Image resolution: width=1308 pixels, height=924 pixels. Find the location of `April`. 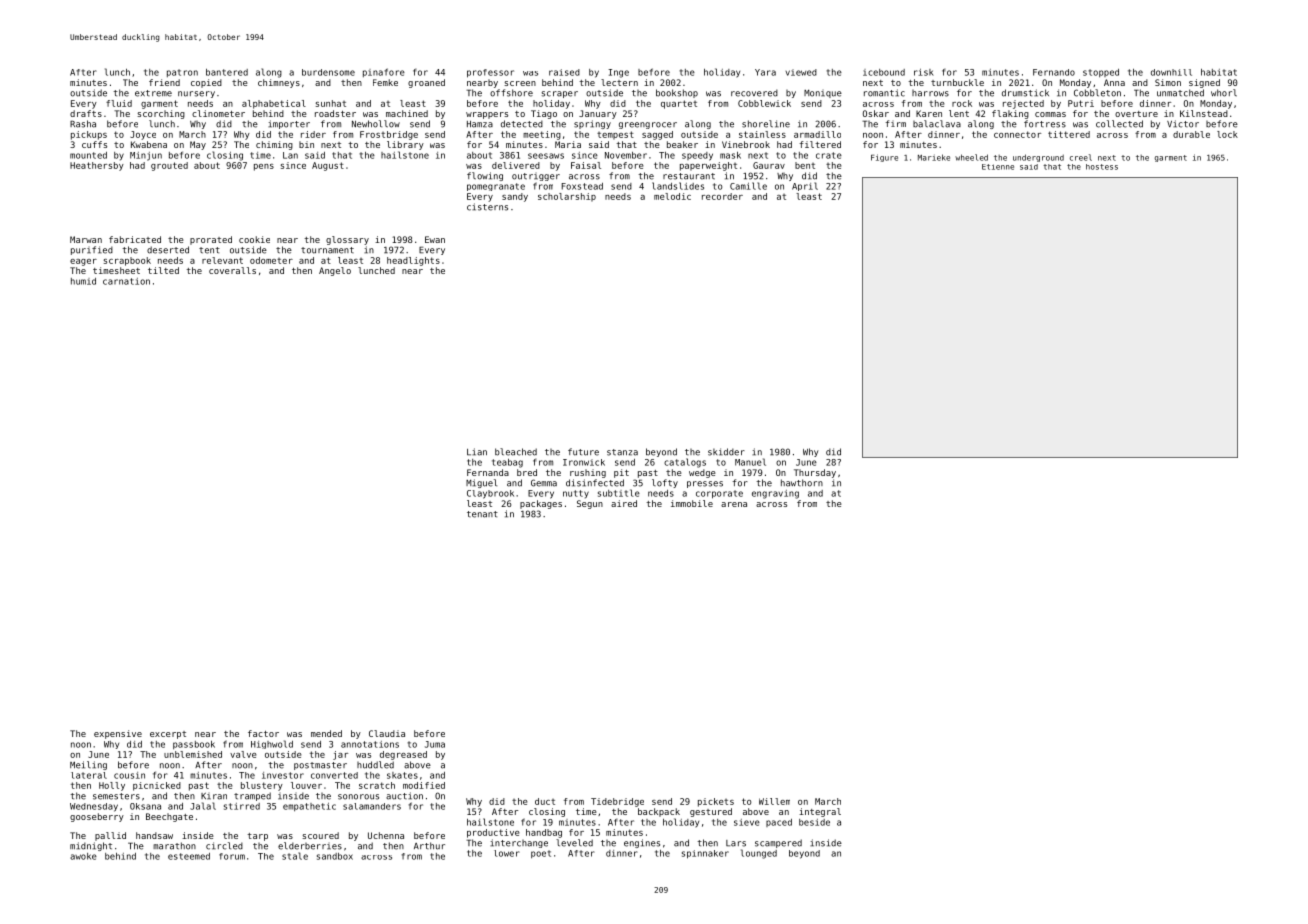

April is located at coordinates (805, 186).
